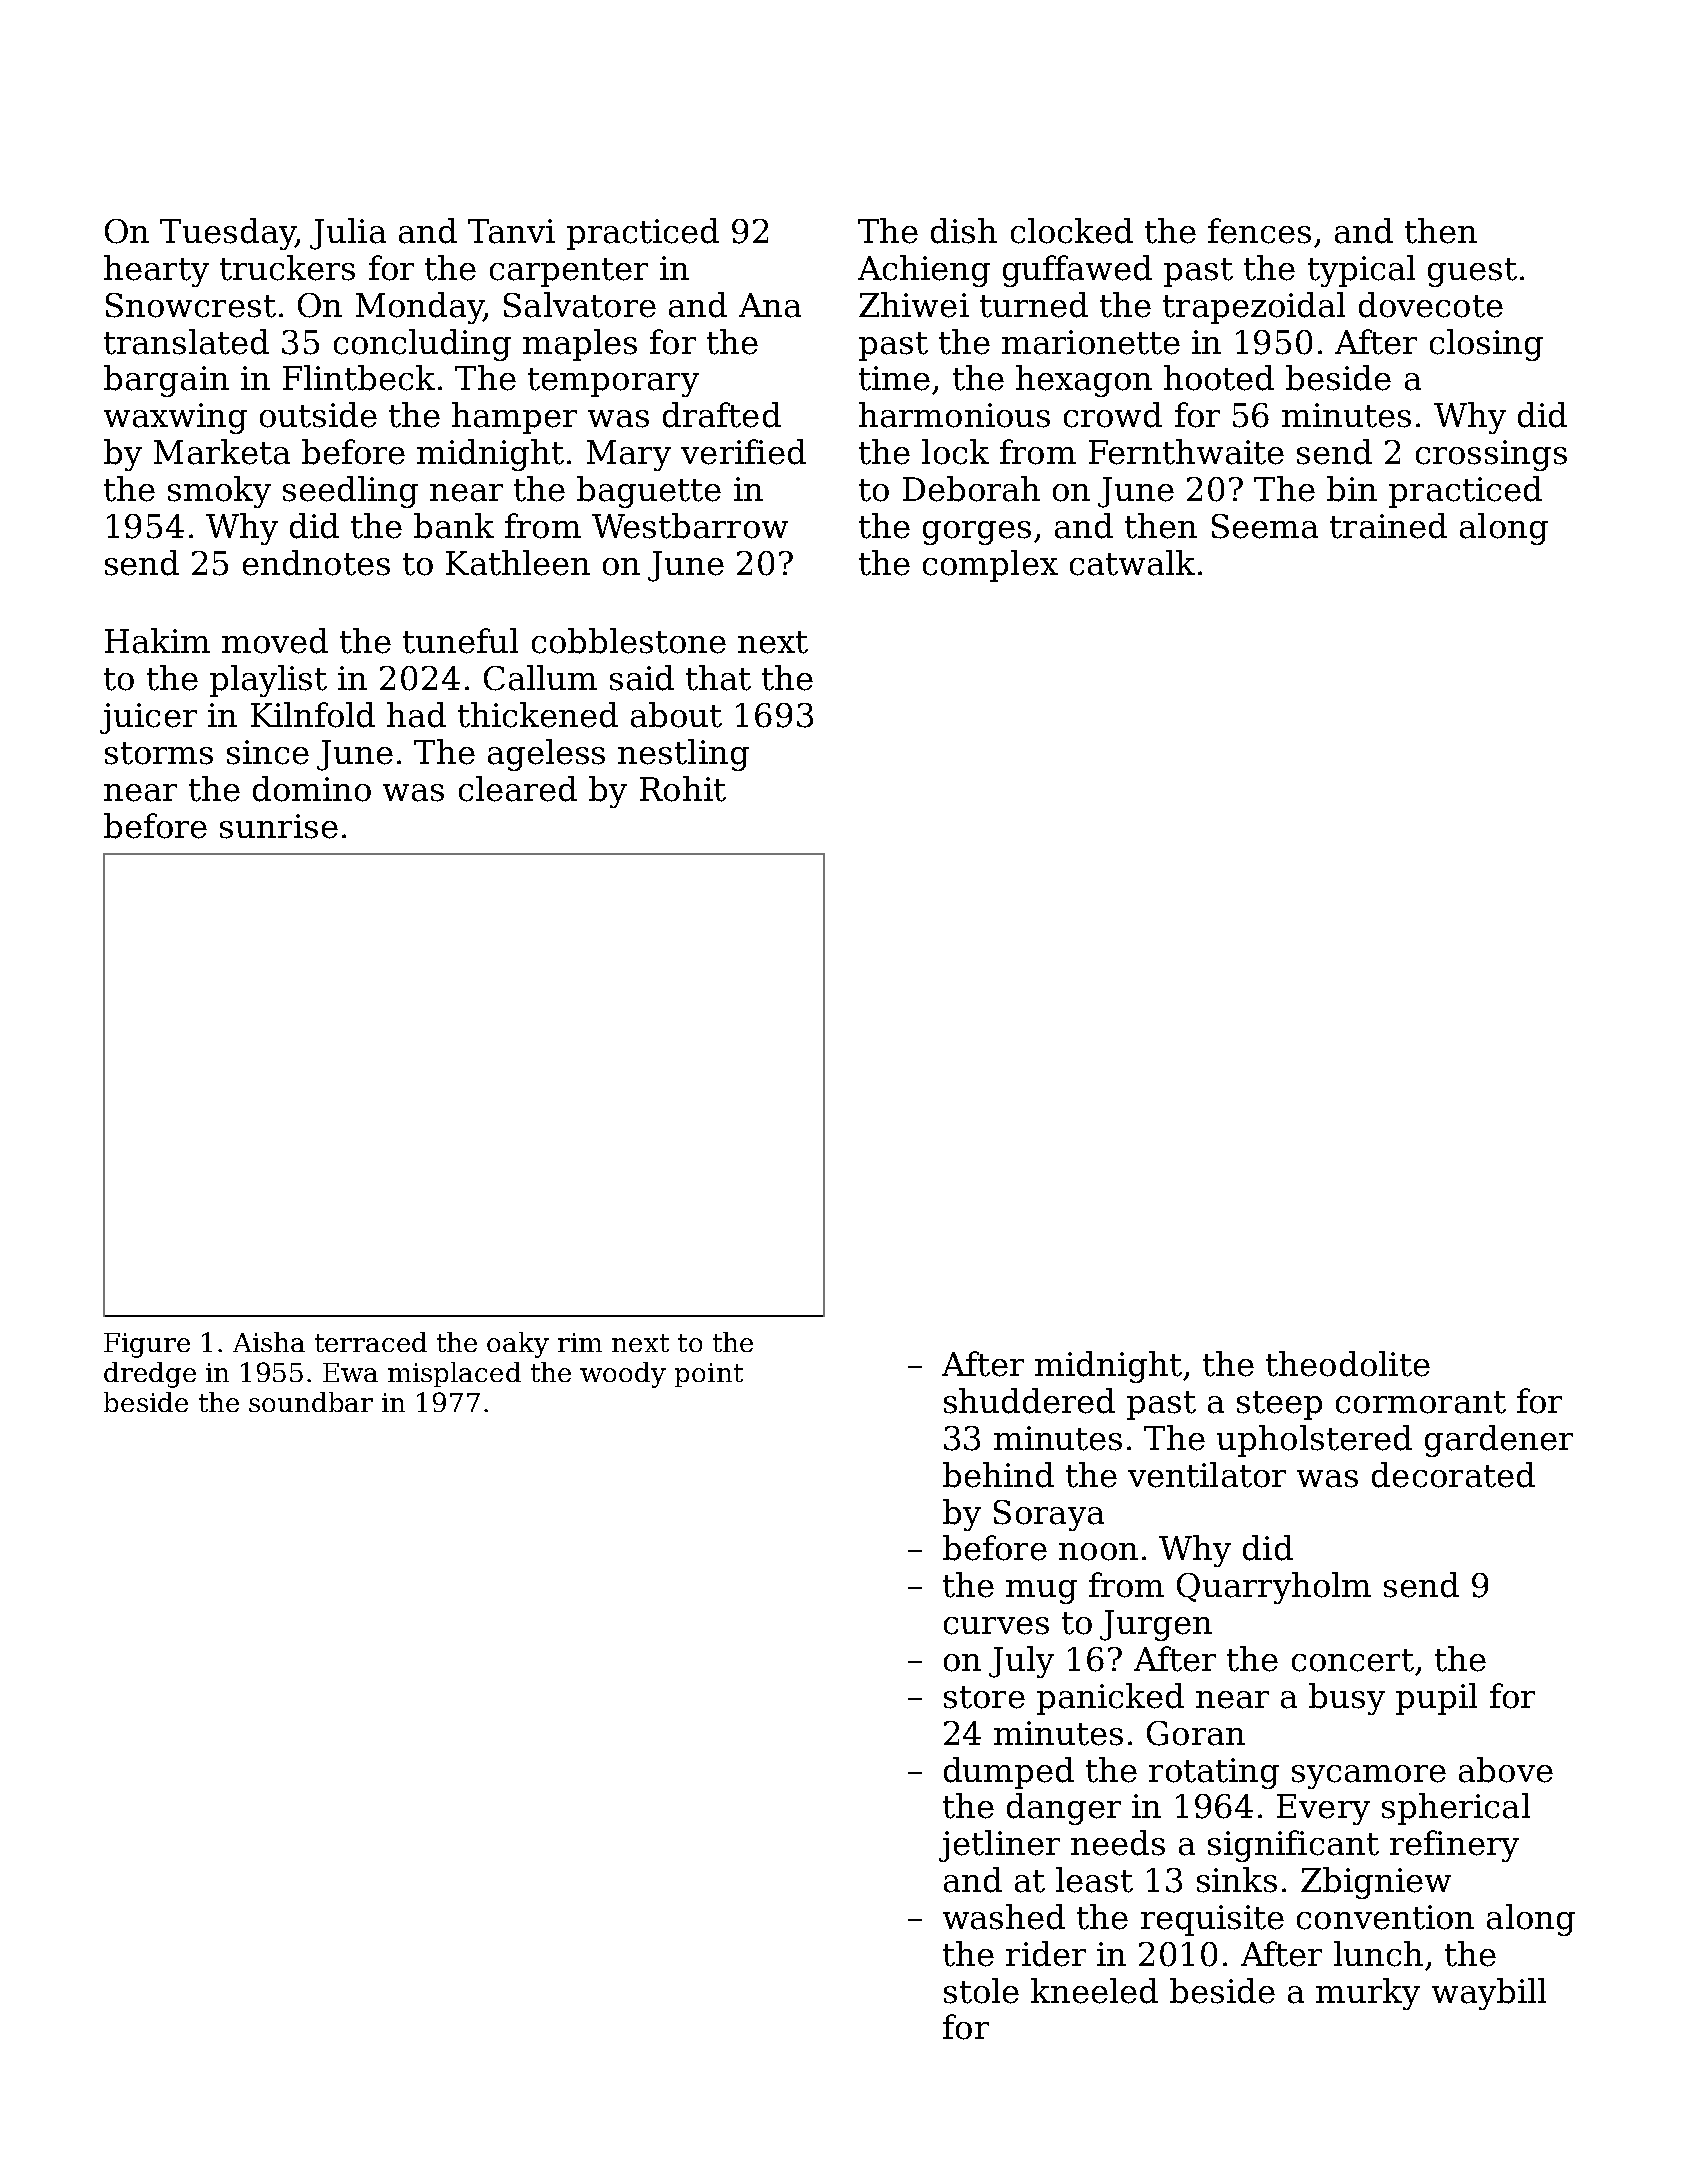 The height and width of the screenshot is (2178, 1683). What do you see at coordinates (1348, 1364) in the screenshot?
I see `theodolite` at bounding box center [1348, 1364].
